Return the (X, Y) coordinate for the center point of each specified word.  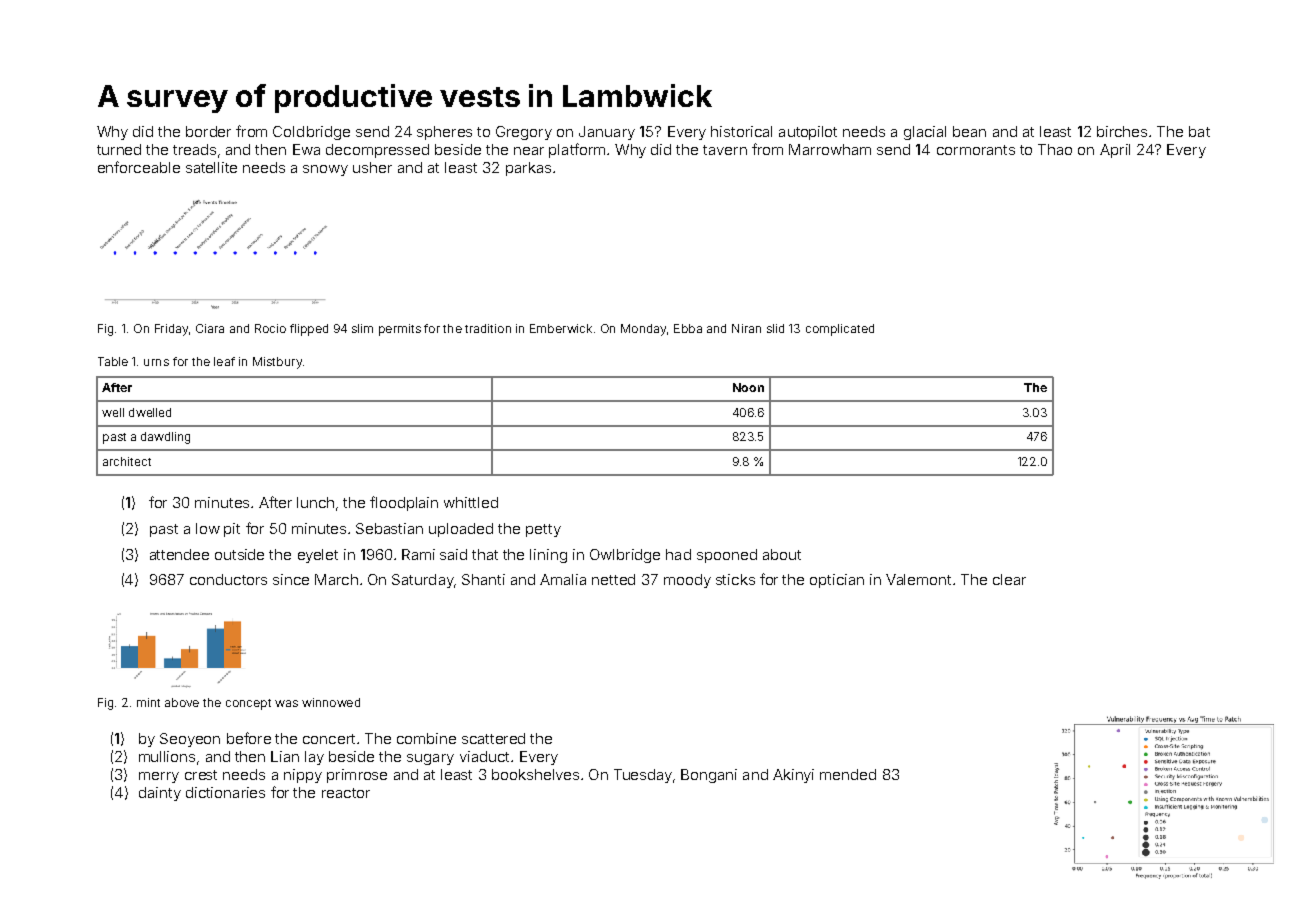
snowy (325, 170)
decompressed (377, 151)
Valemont (918, 579)
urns (156, 362)
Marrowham (830, 149)
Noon (748, 387)
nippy (303, 776)
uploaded (461, 530)
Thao (1055, 149)
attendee (179, 554)
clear (1009, 579)
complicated (840, 330)
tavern (725, 150)
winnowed (331, 702)
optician (837, 581)
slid (775, 328)
